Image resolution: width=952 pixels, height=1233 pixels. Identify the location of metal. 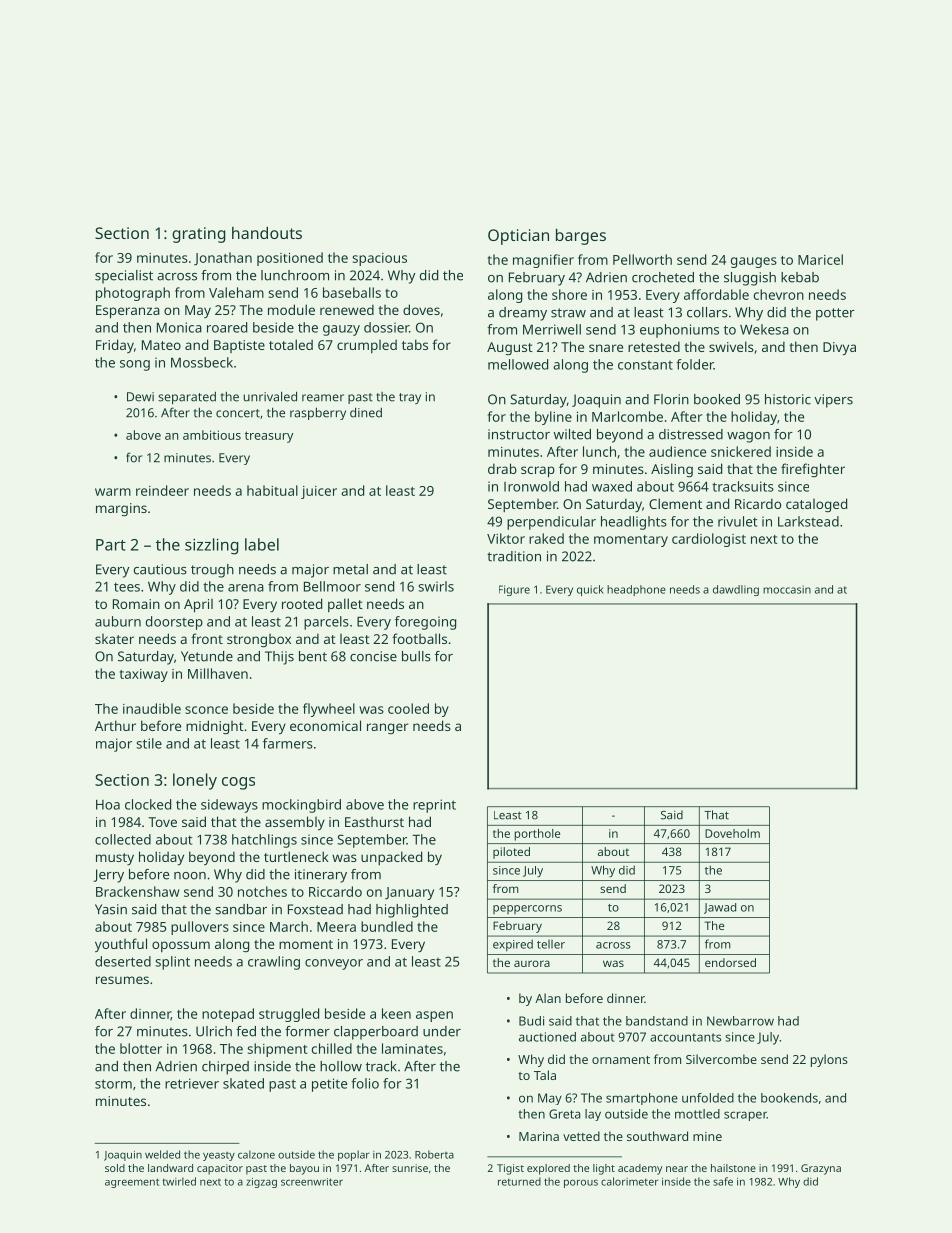
(350, 569).
